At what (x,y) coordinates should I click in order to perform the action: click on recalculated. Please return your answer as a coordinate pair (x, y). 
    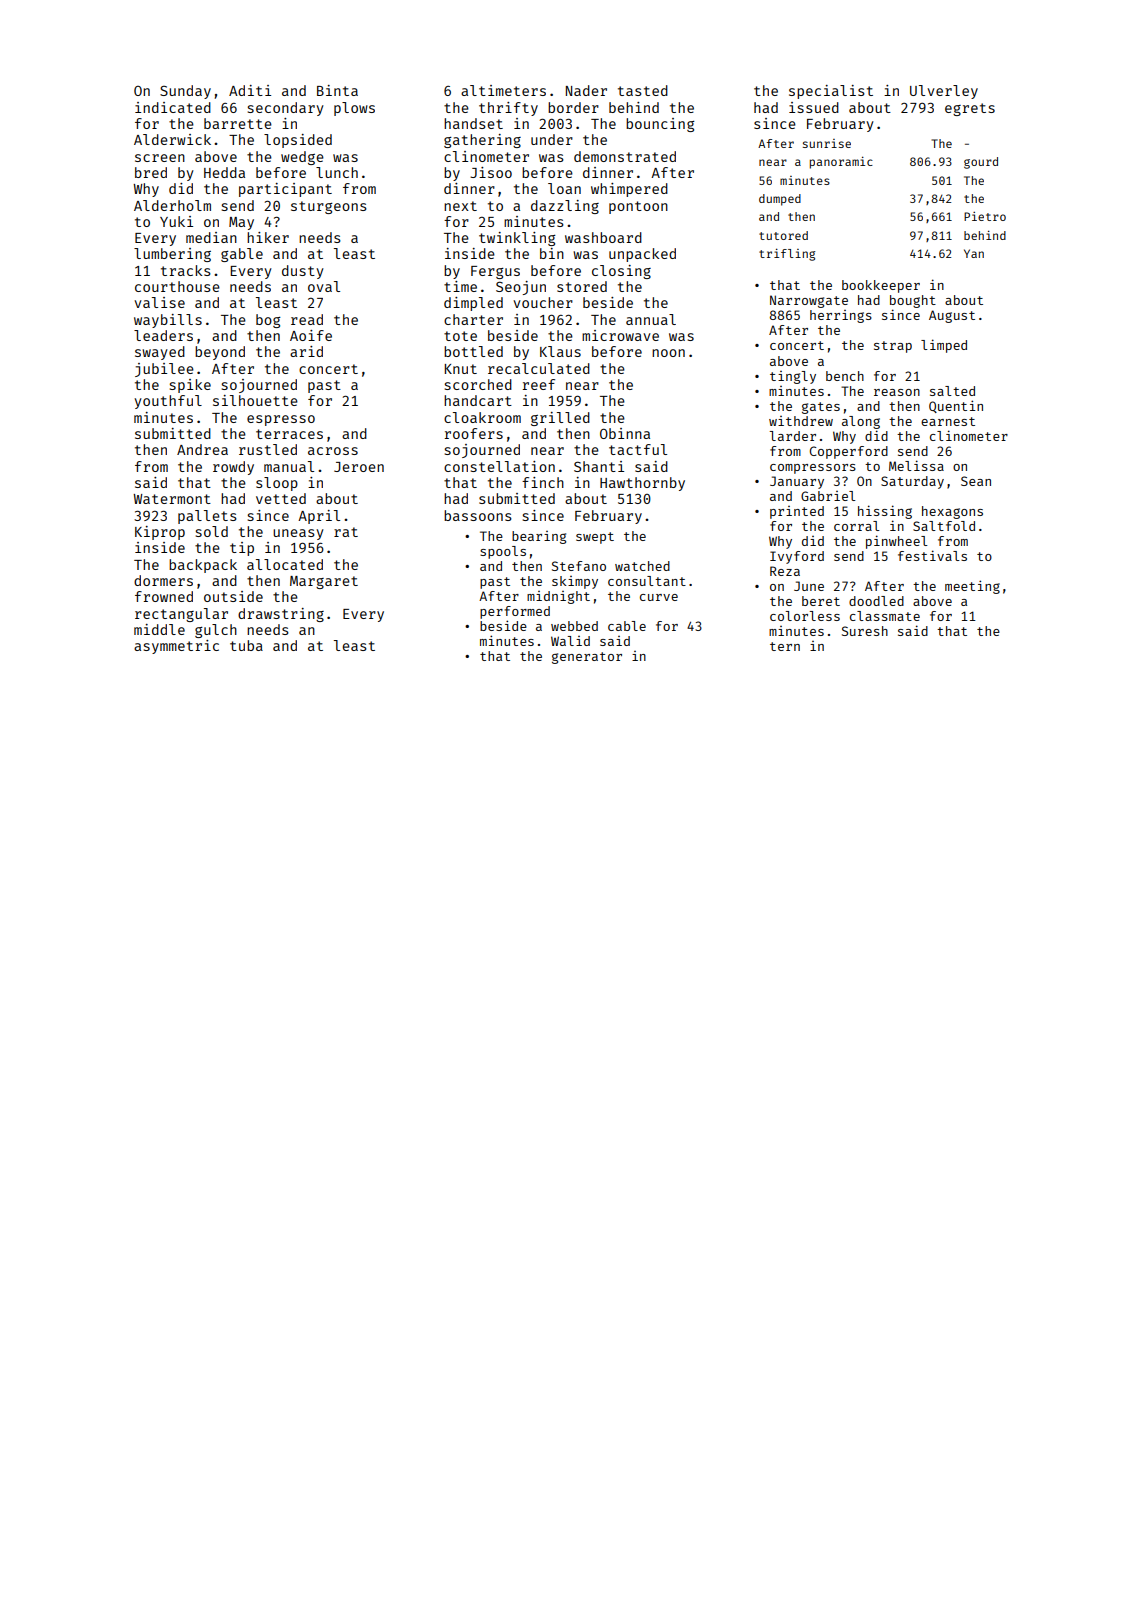
    Looking at the image, I should click on (539, 368).
